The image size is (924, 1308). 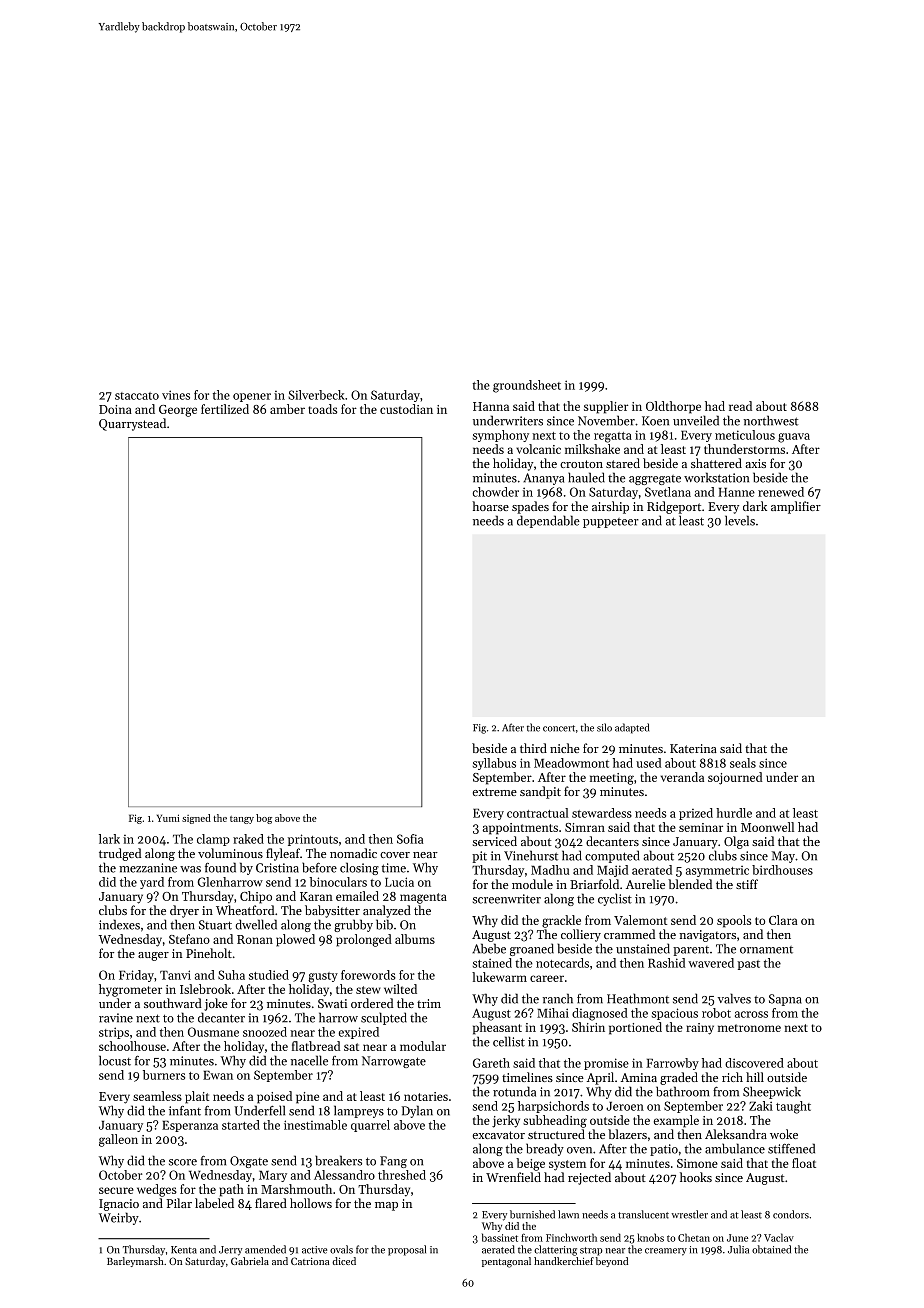 What do you see at coordinates (135, 1262) in the screenshot?
I see `Barleymarsh` at bounding box center [135, 1262].
